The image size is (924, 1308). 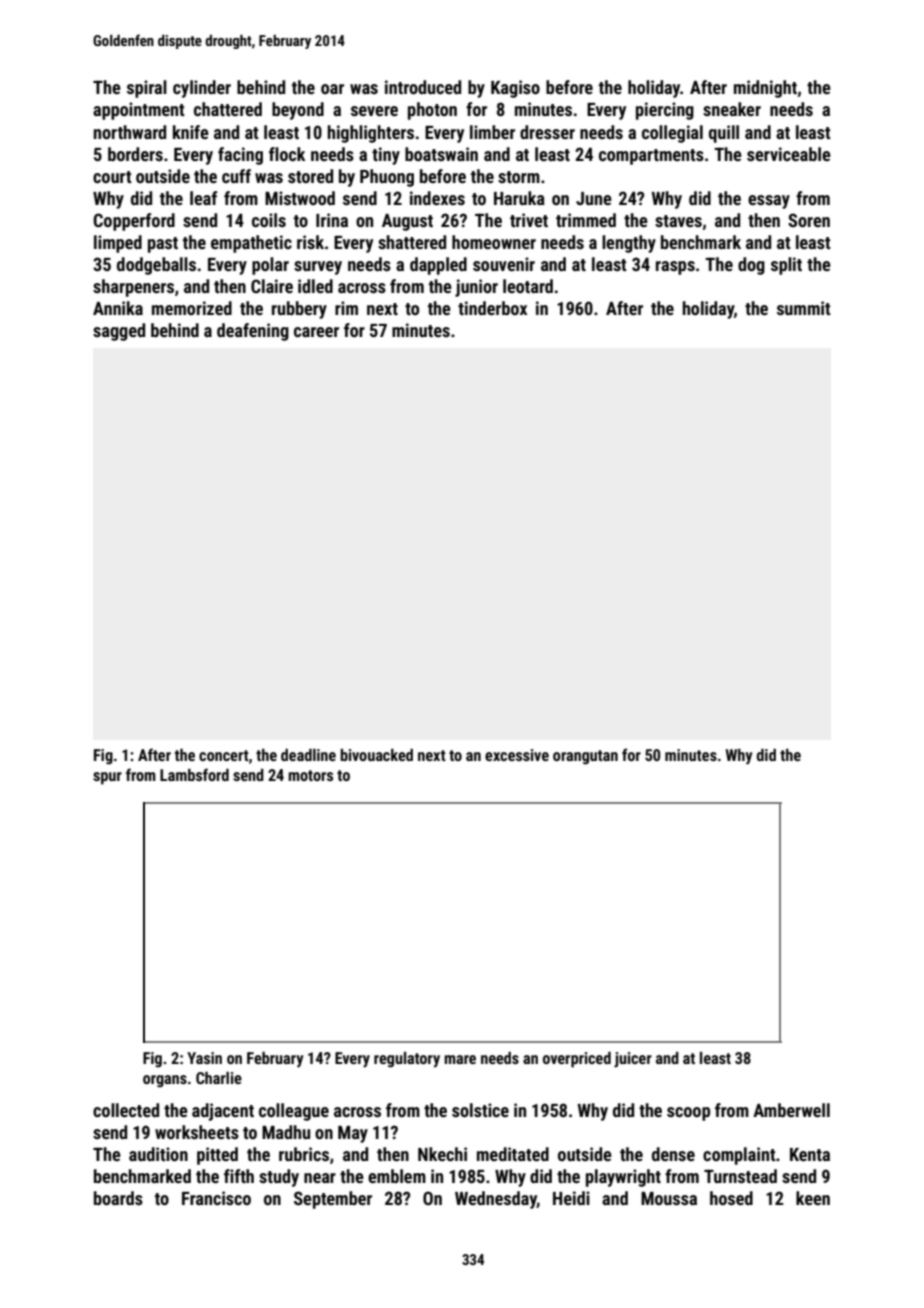 What do you see at coordinates (119, 332) in the document?
I see `sagged` at bounding box center [119, 332].
